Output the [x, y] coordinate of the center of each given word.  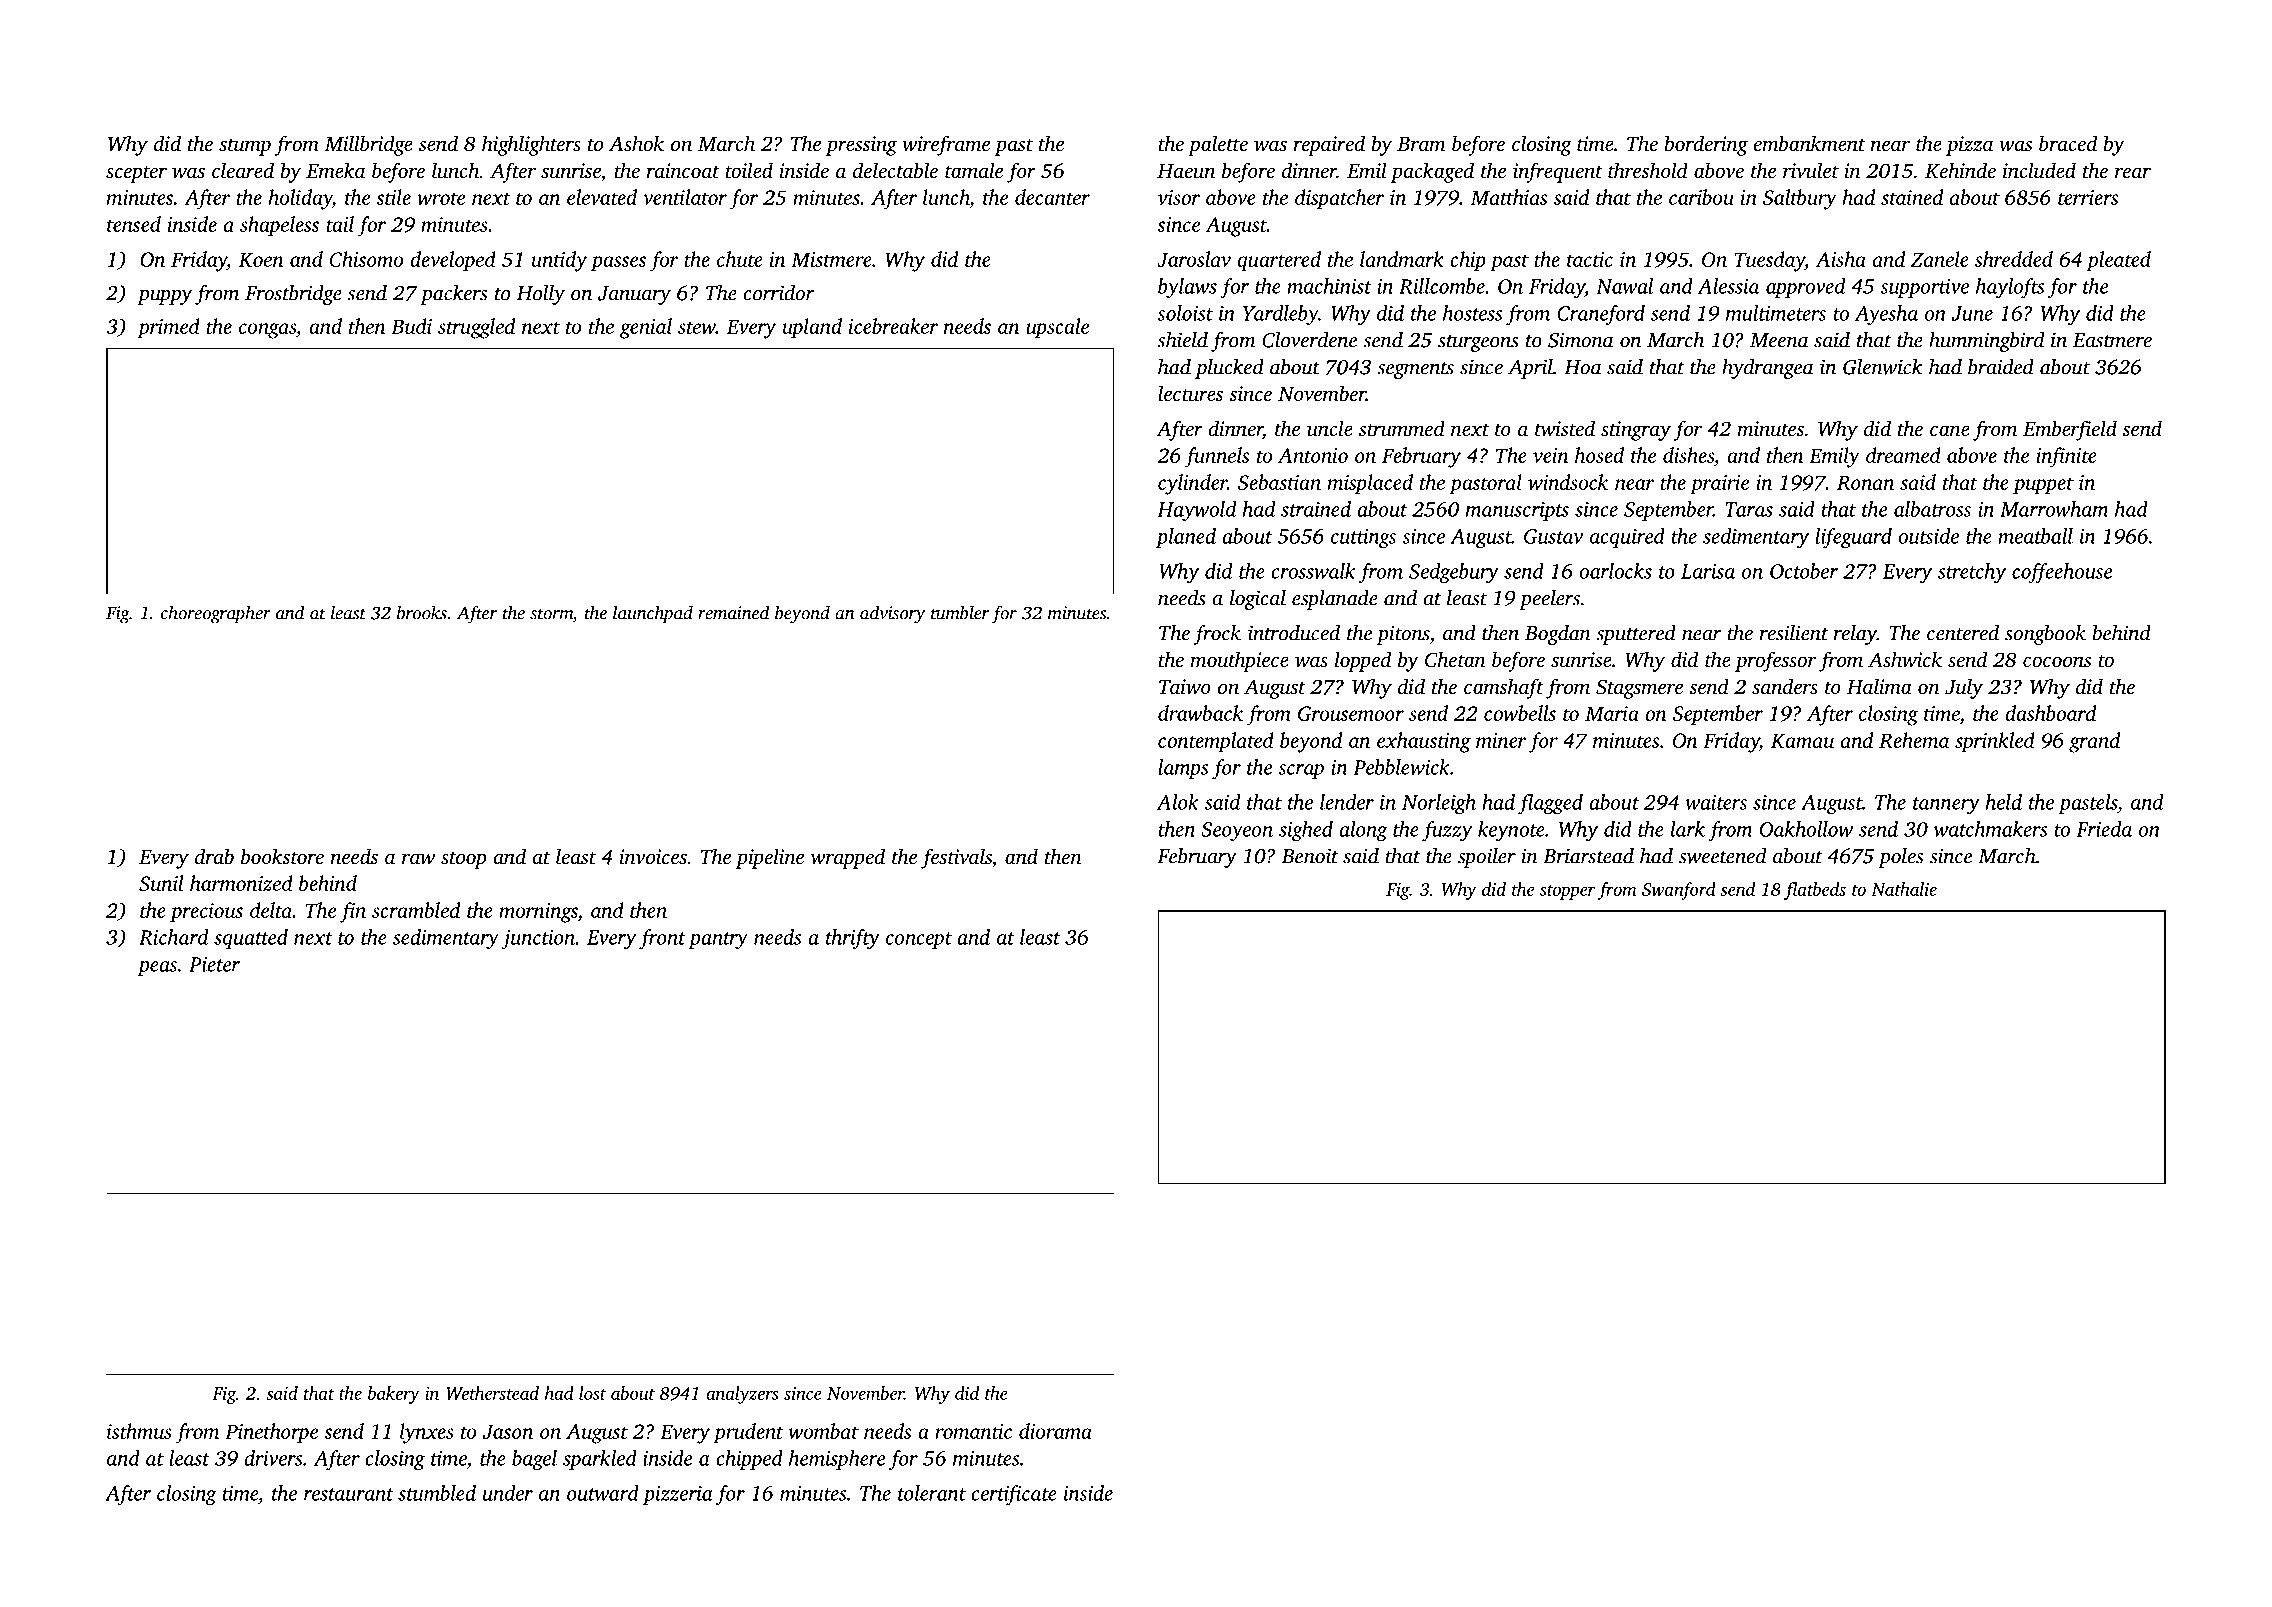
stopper [1567, 892]
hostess [1473, 313]
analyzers [742, 1395]
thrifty [853, 939]
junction [538, 940]
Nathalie [1904, 889]
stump [245, 147]
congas [267, 331]
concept [919, 940]
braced [2068, 143]
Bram [1421, 144]
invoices [653, 856]
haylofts [2010, 288]
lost [592, 1393]
